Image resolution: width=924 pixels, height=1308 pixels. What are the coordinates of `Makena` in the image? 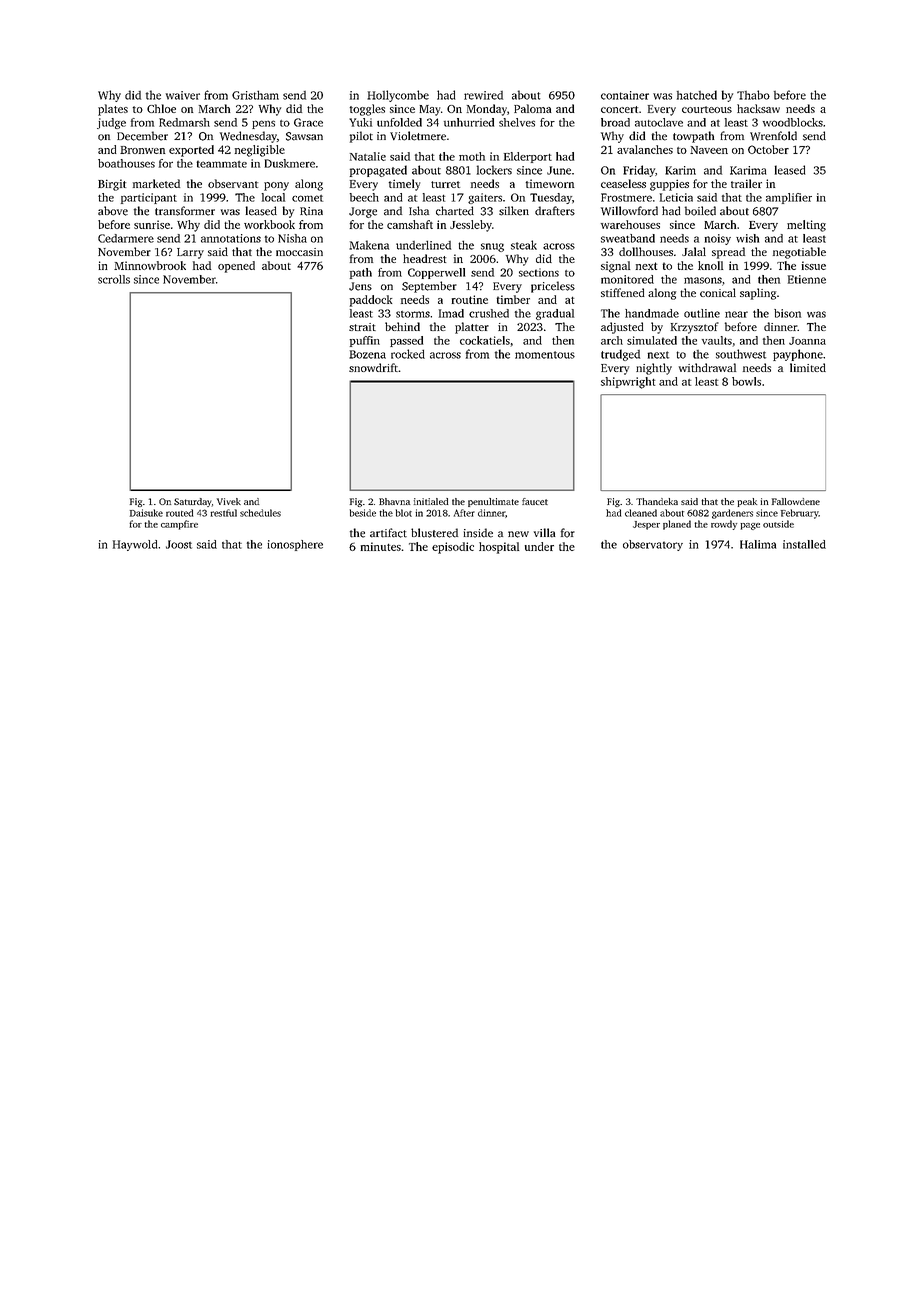 It's located at (369, 245).
